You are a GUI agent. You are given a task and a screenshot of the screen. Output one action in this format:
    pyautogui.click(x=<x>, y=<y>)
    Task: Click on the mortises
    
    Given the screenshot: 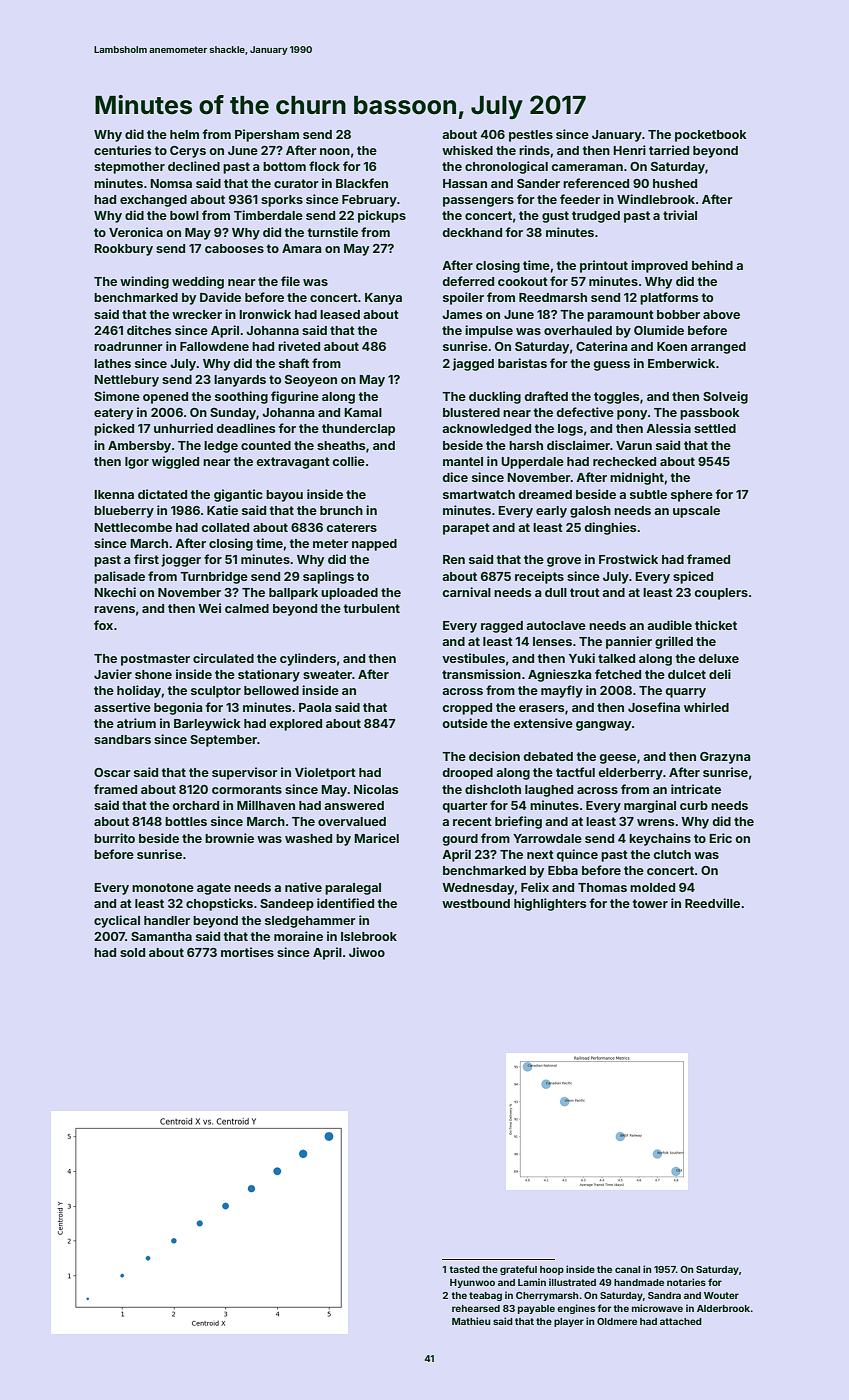 What is the action you would take?
    pyautogui.click(x=247, y=952)
